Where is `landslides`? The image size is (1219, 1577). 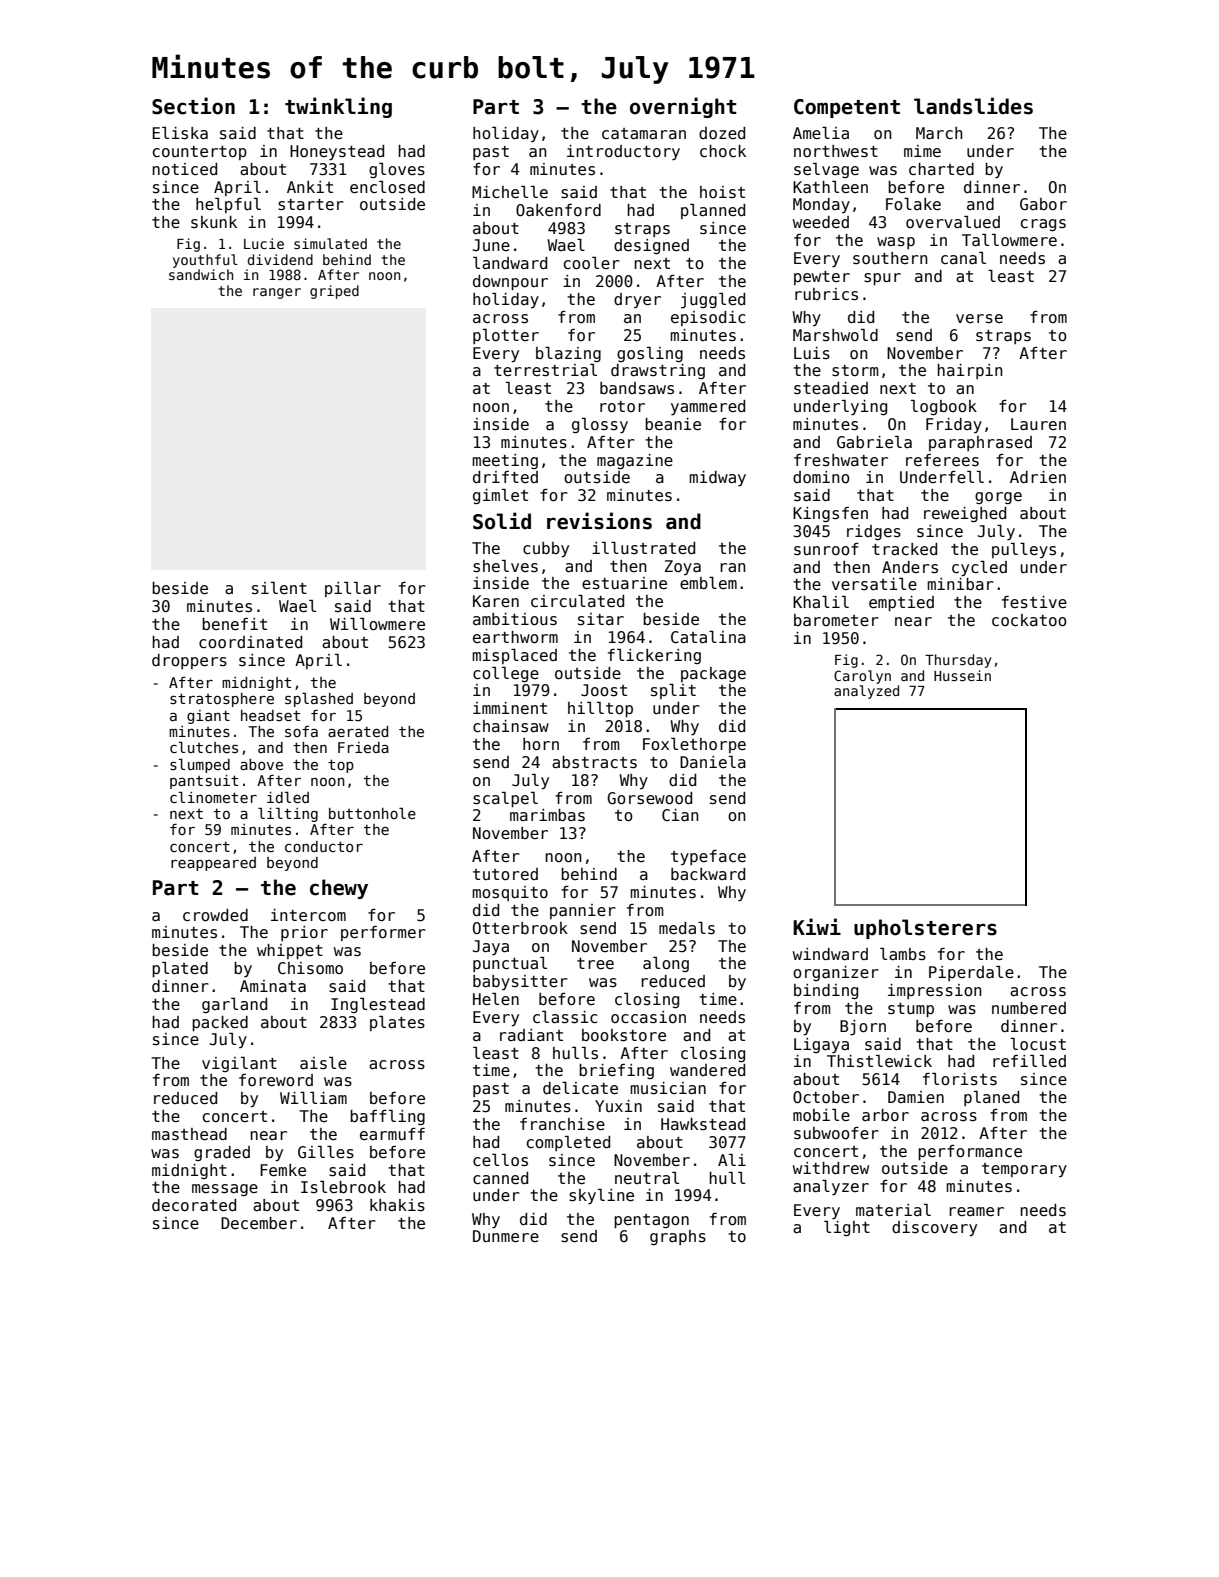
landslides is located at coordinates (973, 106).
